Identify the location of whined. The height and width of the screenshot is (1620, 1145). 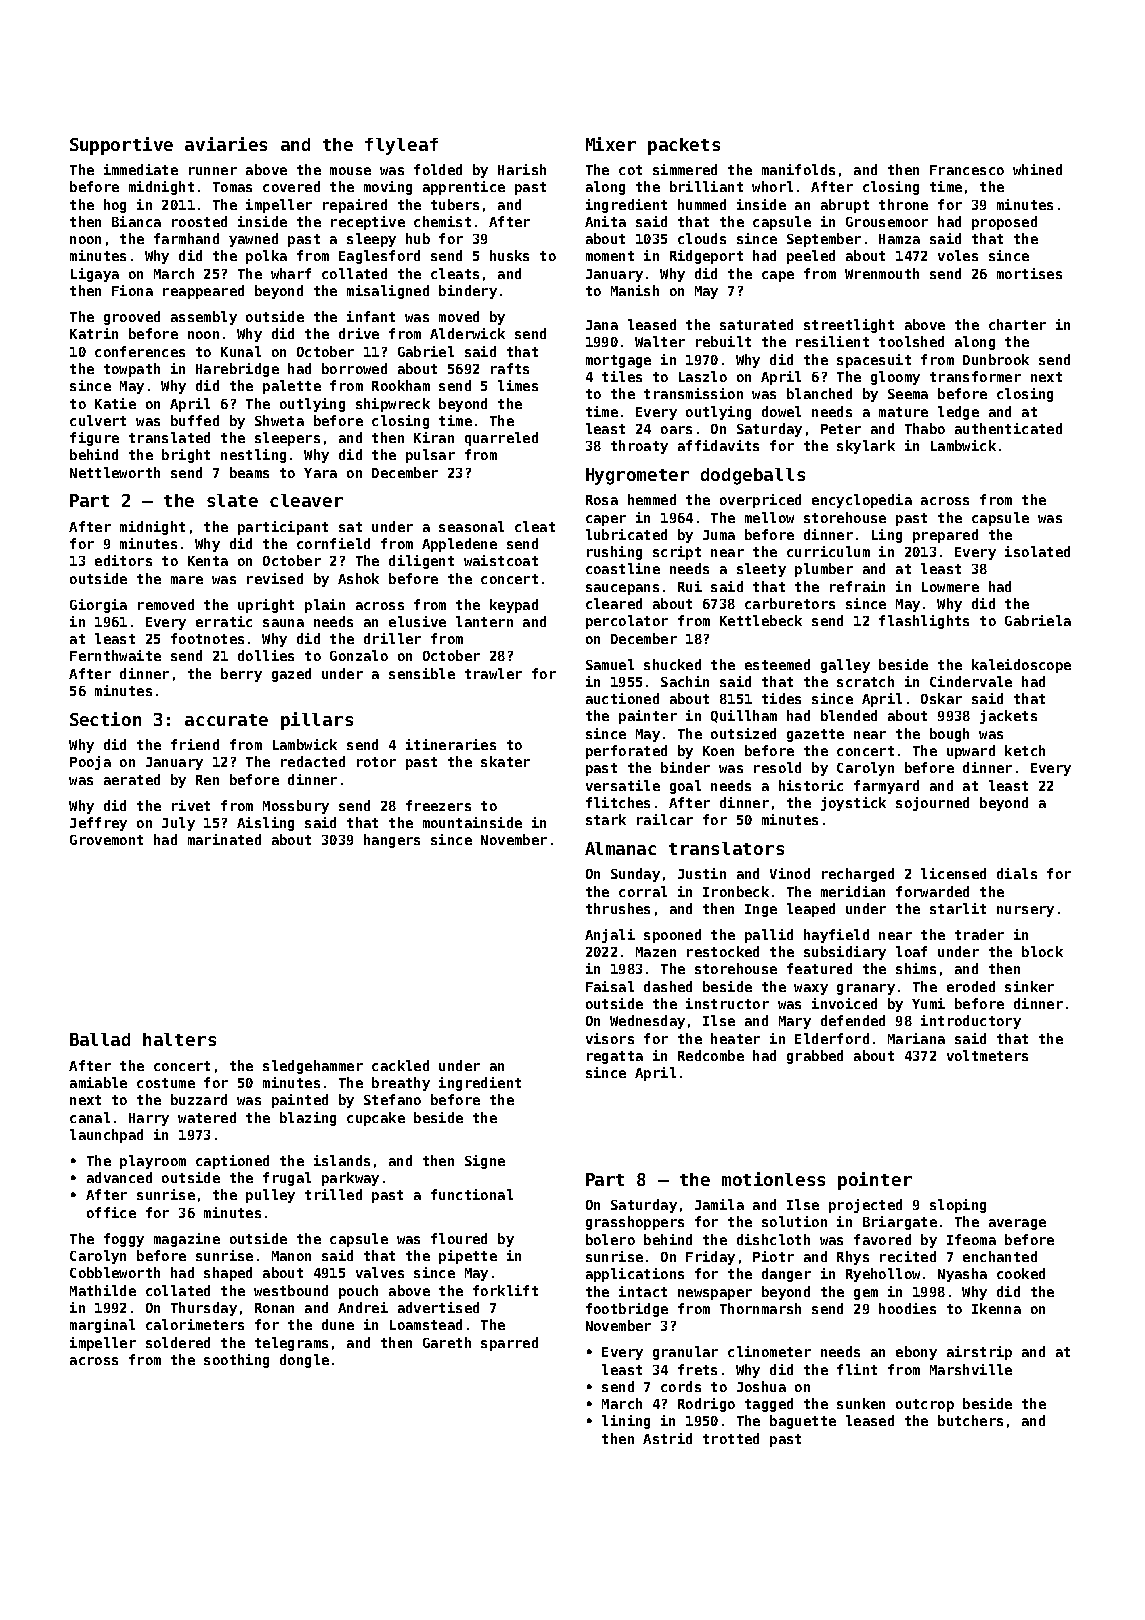
(1037, 169).
